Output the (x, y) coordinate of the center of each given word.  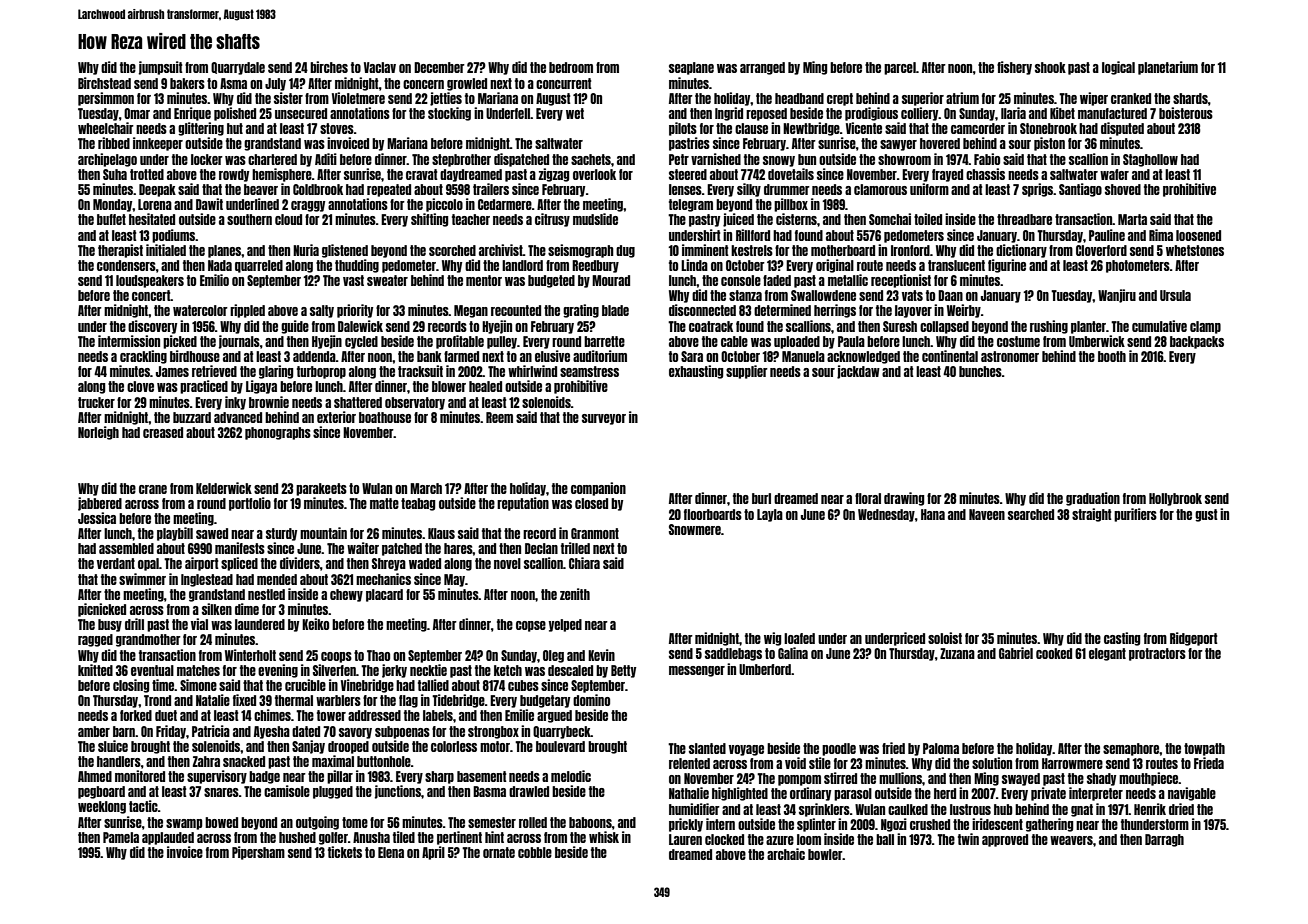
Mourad (611, 280)
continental (950, 356)
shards (1190, 98)
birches (329, 67)
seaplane (691, 68)
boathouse (385, 417)
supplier (747, 372)
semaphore (1131, 749)
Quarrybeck (562, 732)
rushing (1049, 327)
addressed (374, 715)
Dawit (209, 204)
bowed (221, 822)
